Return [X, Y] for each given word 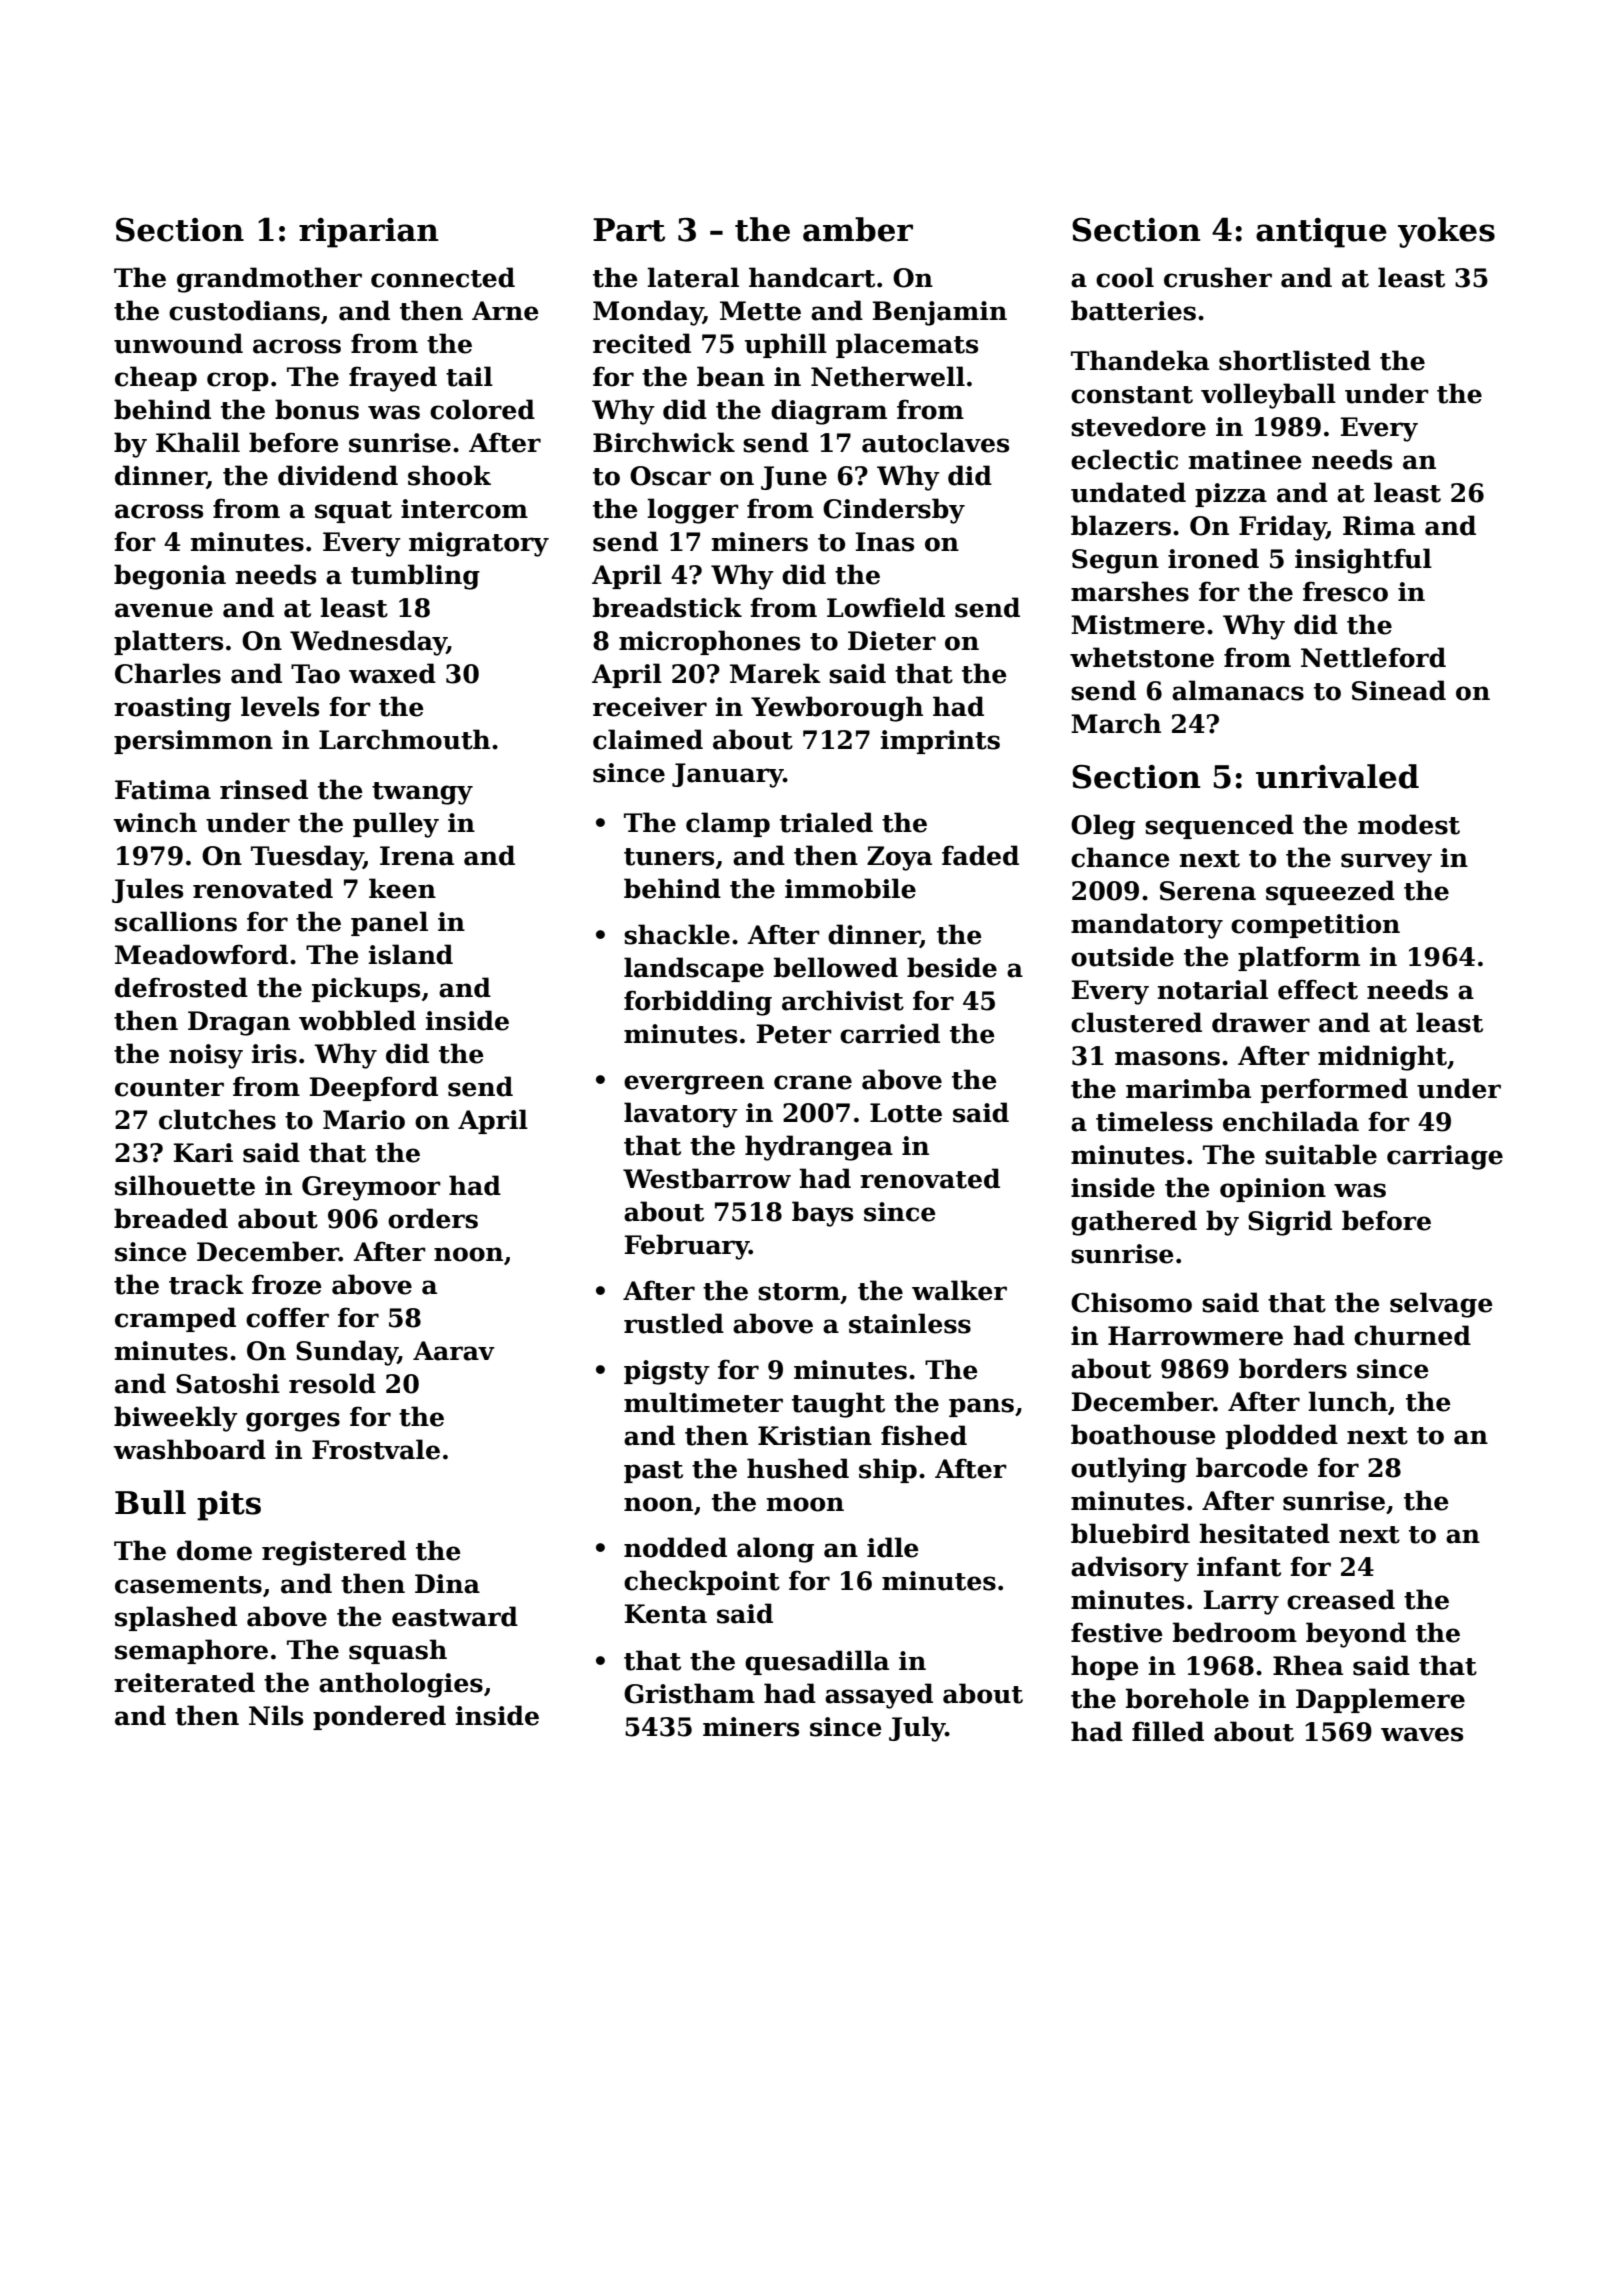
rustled [674, 1323]
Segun [1115, 561]
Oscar [670, 476]
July [917, 1729]
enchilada [1291, 1121]
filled [1168, 1731]
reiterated [184, 1682]
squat [353, 512]
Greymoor [371, 1188]
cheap [156, 378]
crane [813, 1082]
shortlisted [1295, 360]
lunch [1348, 1401]
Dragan [239, 1023]
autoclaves [935, 442]
